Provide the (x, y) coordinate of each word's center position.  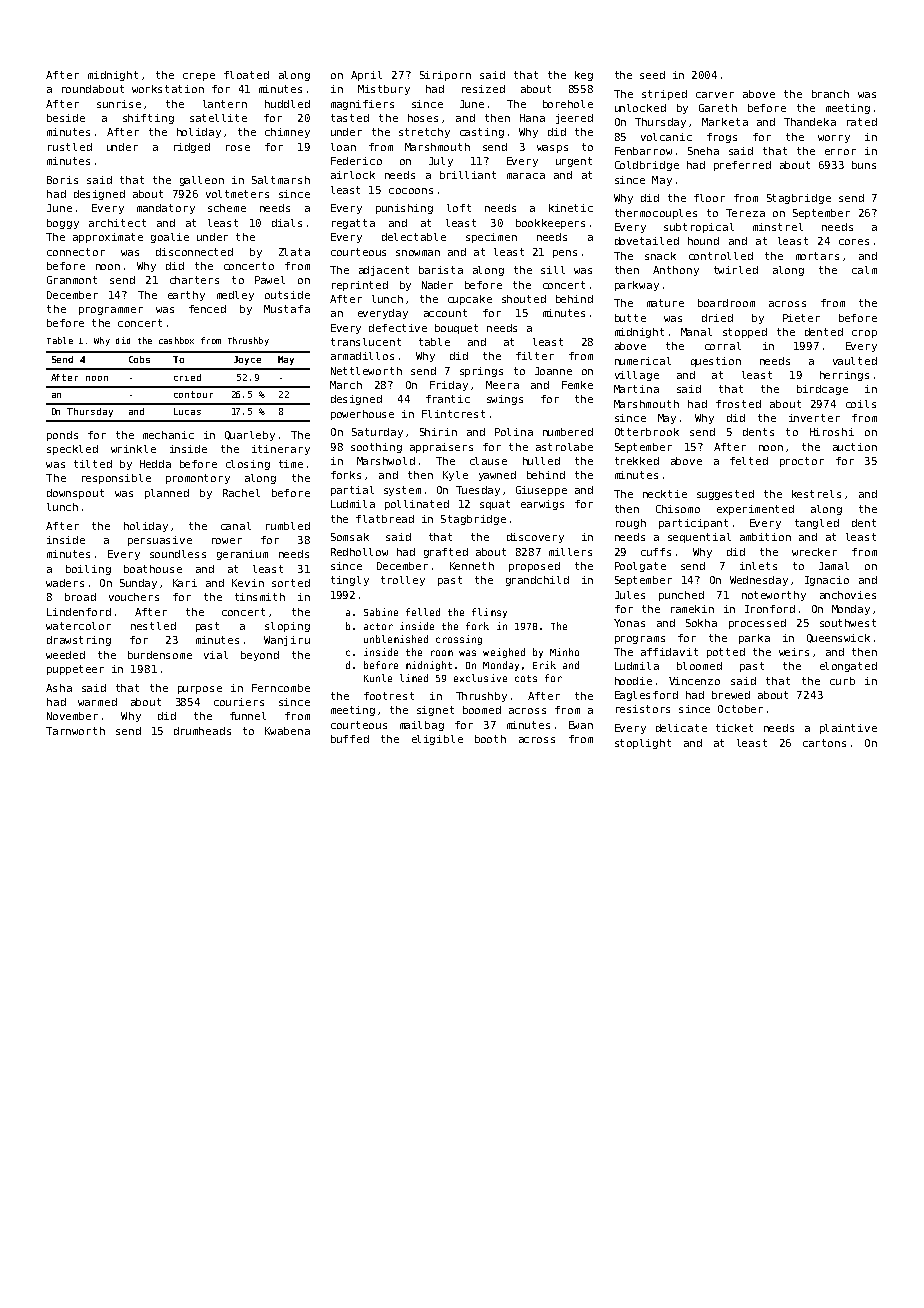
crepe (199, 77)
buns (864, 165)
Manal (696, 332)
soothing (376, 448)
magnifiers (362, 105)
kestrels (816, 494)
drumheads (202, 731)
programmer (111, 311)
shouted (524, 299)
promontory (198, 479)
